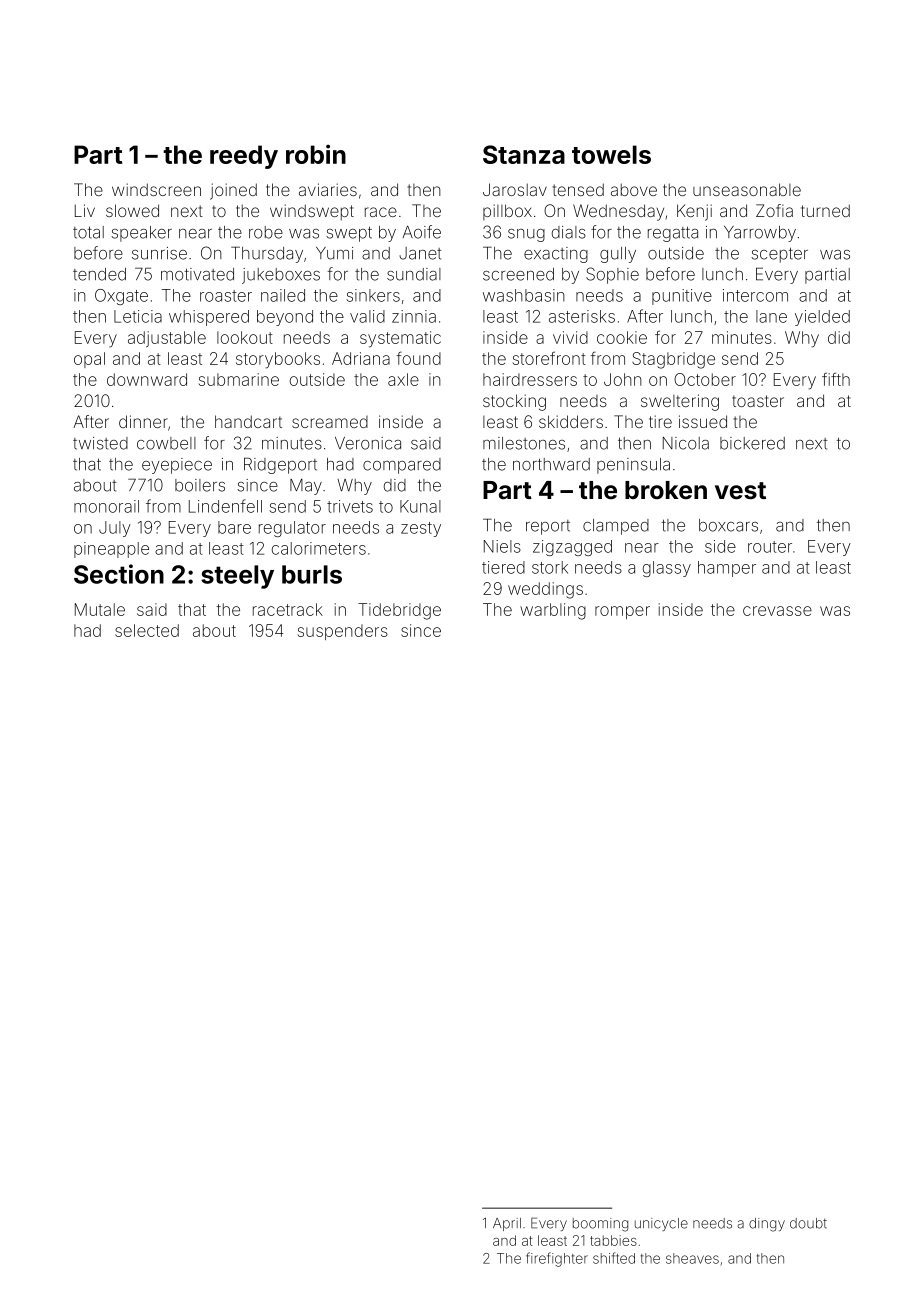  What do you see at coordinates (100, 609) in the page?
I see `Mutale` at bounding box center [100, 609].
